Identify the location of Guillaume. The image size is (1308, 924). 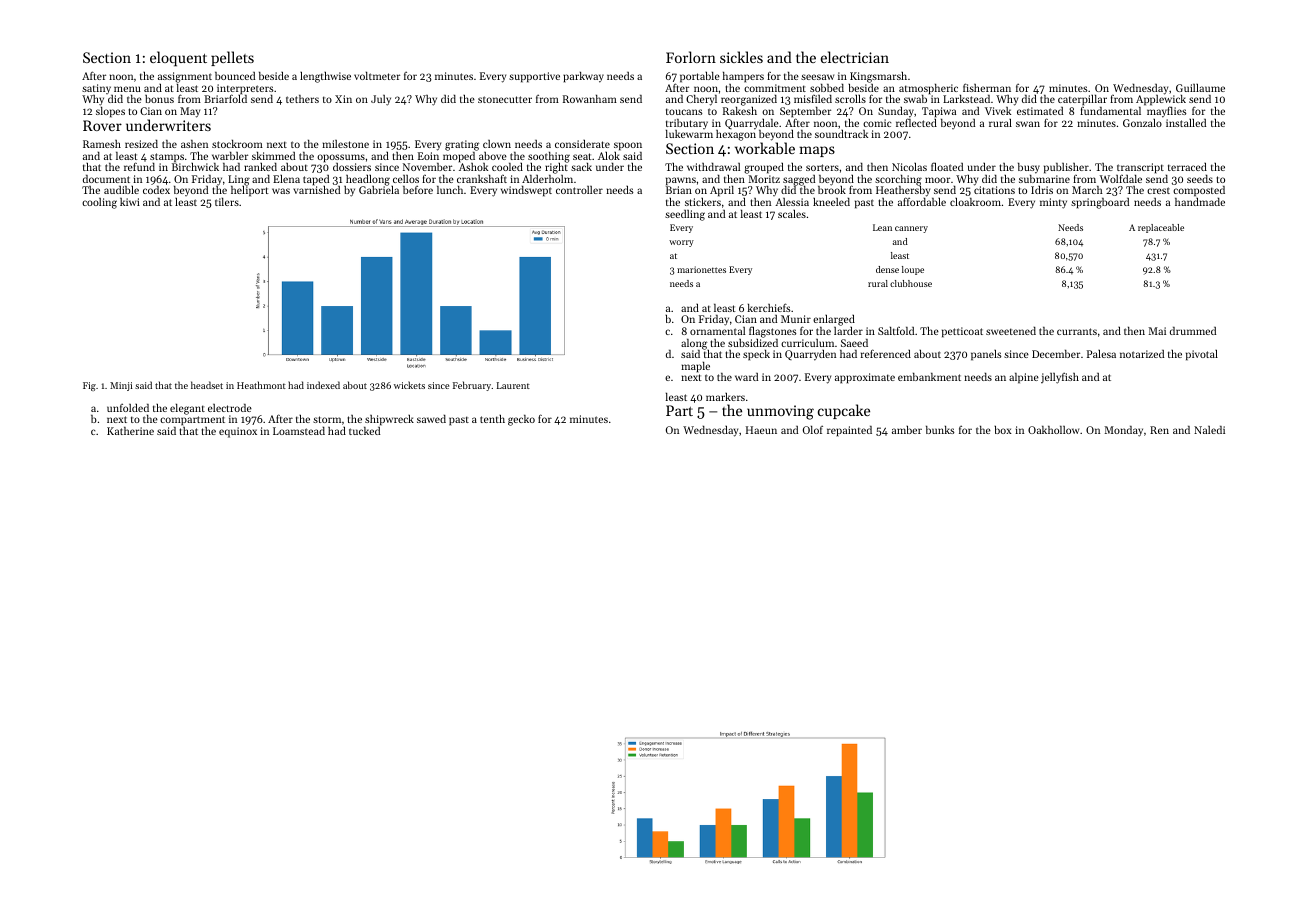
(1200, 88).
